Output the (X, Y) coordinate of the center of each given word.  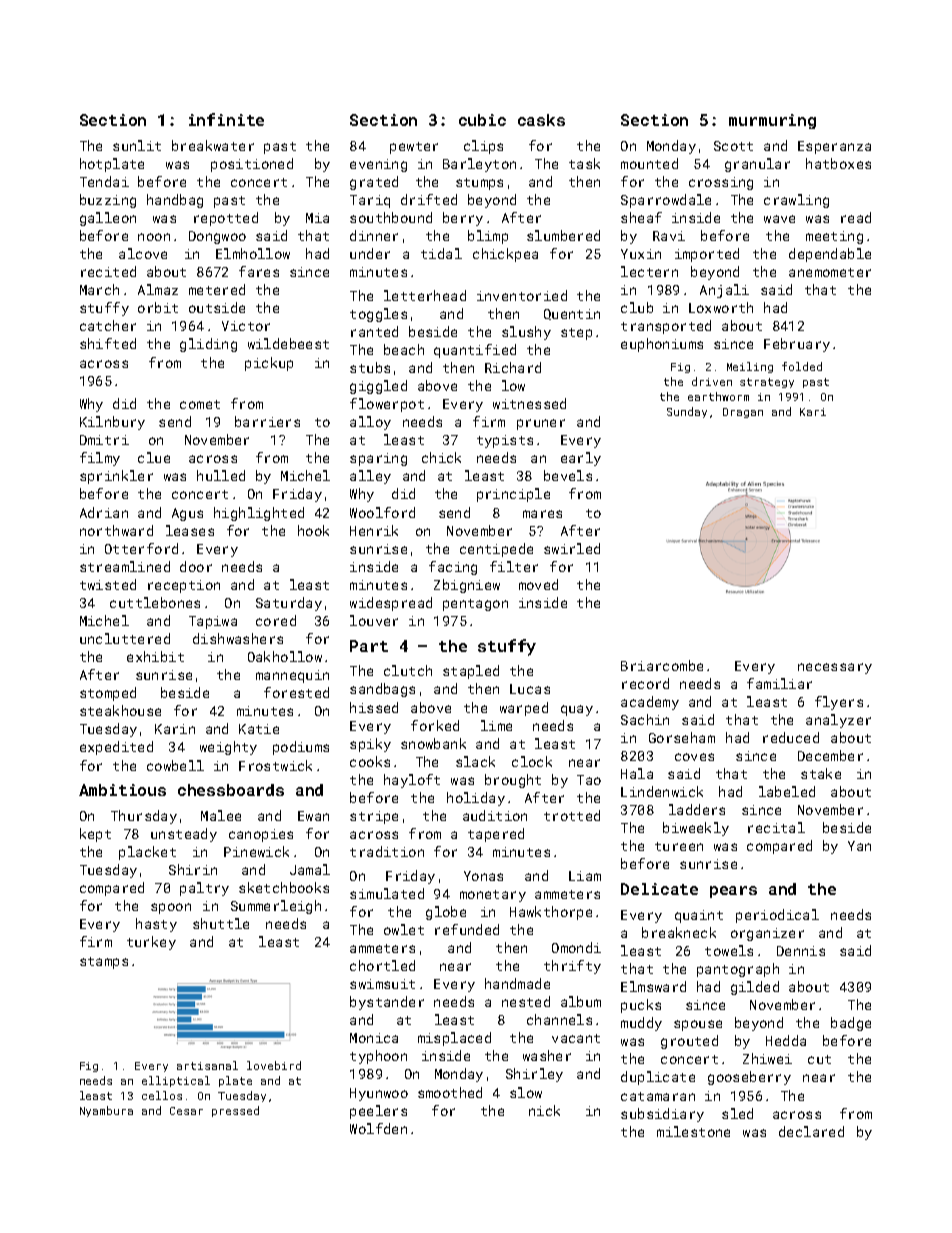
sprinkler (116, 477)
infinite (226, 119)
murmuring (772, 121)
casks (541, 120)
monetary (493, 896)
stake (821, 773)
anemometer (830, 272)
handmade (517, 983)
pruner (541, 424)
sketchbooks (284, 887)
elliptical (176, 1081)
